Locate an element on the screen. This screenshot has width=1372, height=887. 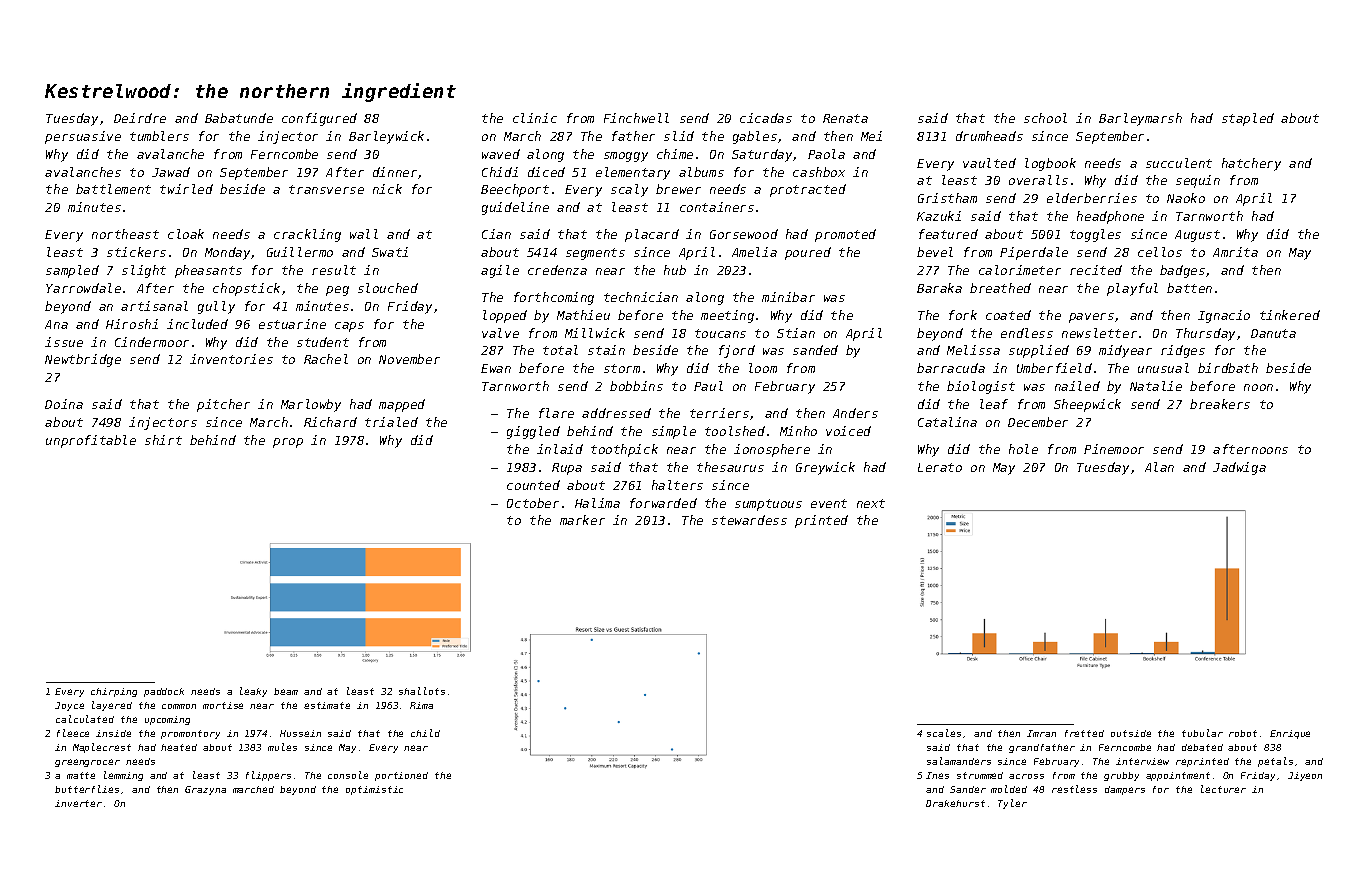
shirt is located at coordinates (163, 440).
